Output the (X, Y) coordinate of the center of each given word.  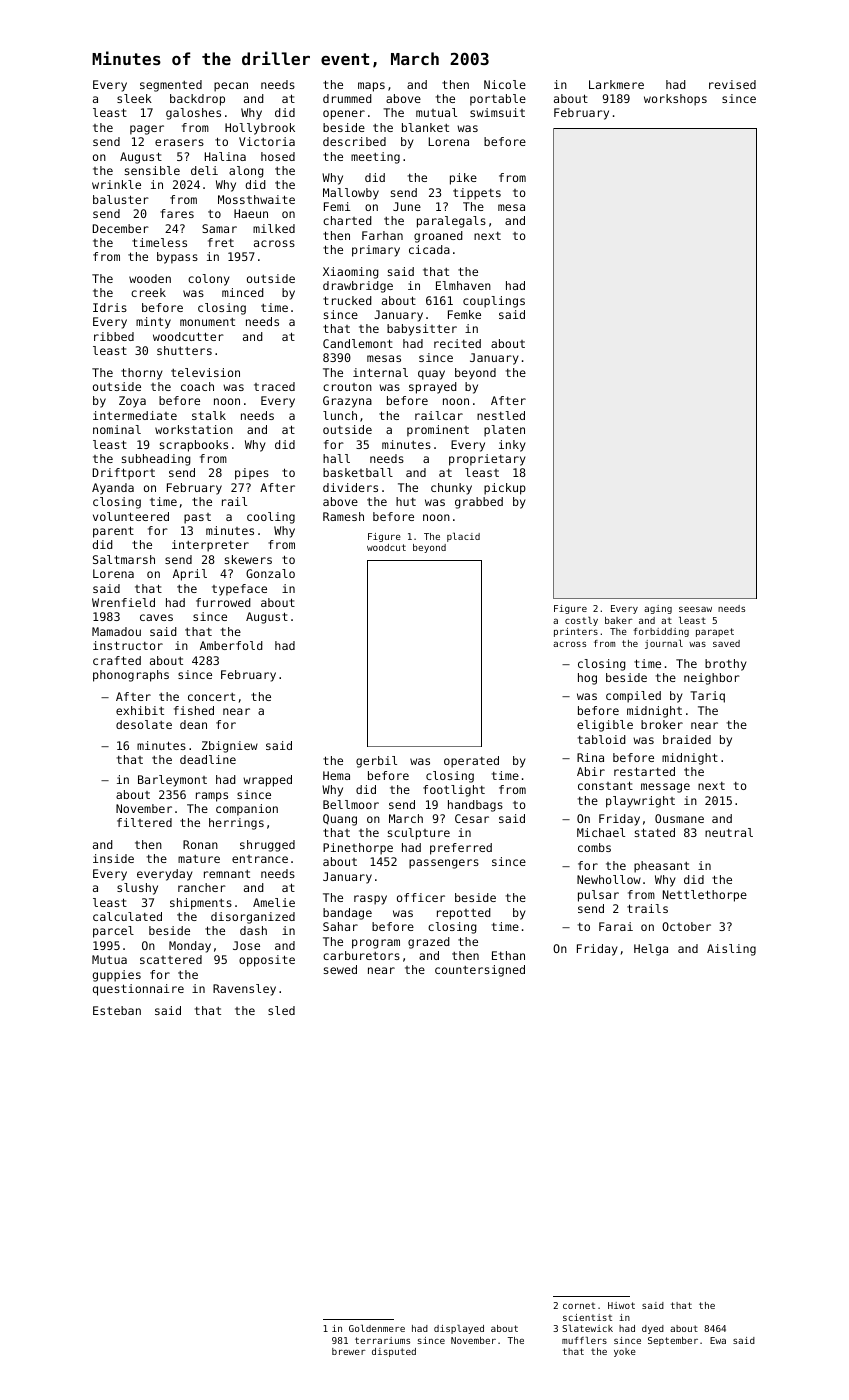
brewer (349, 1351)
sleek (134, 98)
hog (587, 679)
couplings (494, 302)
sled (281, 1010)
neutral (729, 832)
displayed (459, 1329)
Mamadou (116, 631)
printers (576, 632)
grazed (429, 943)
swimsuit (497, 112)
